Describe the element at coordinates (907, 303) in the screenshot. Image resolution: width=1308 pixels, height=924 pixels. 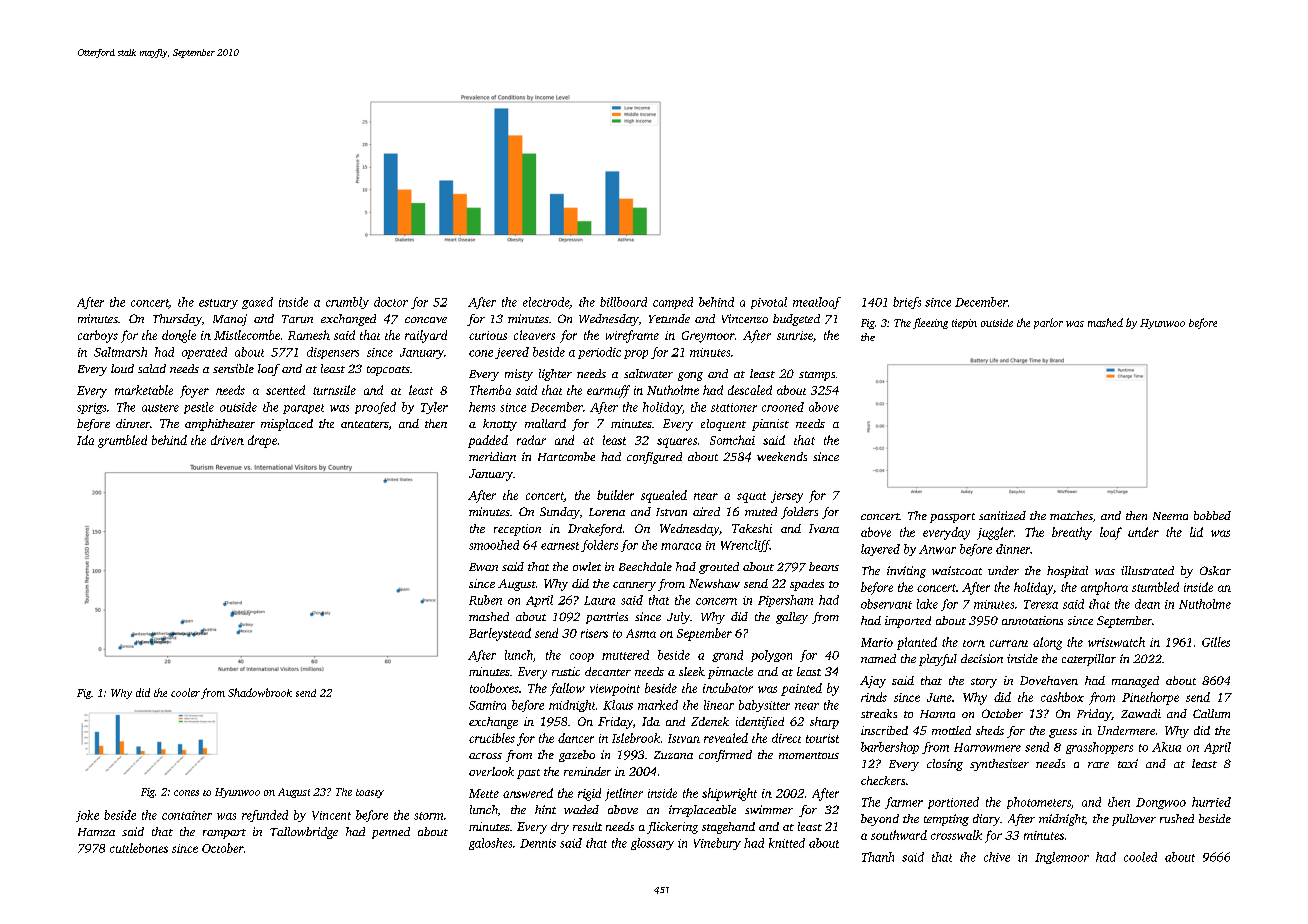
I see `briefs` at that location.
